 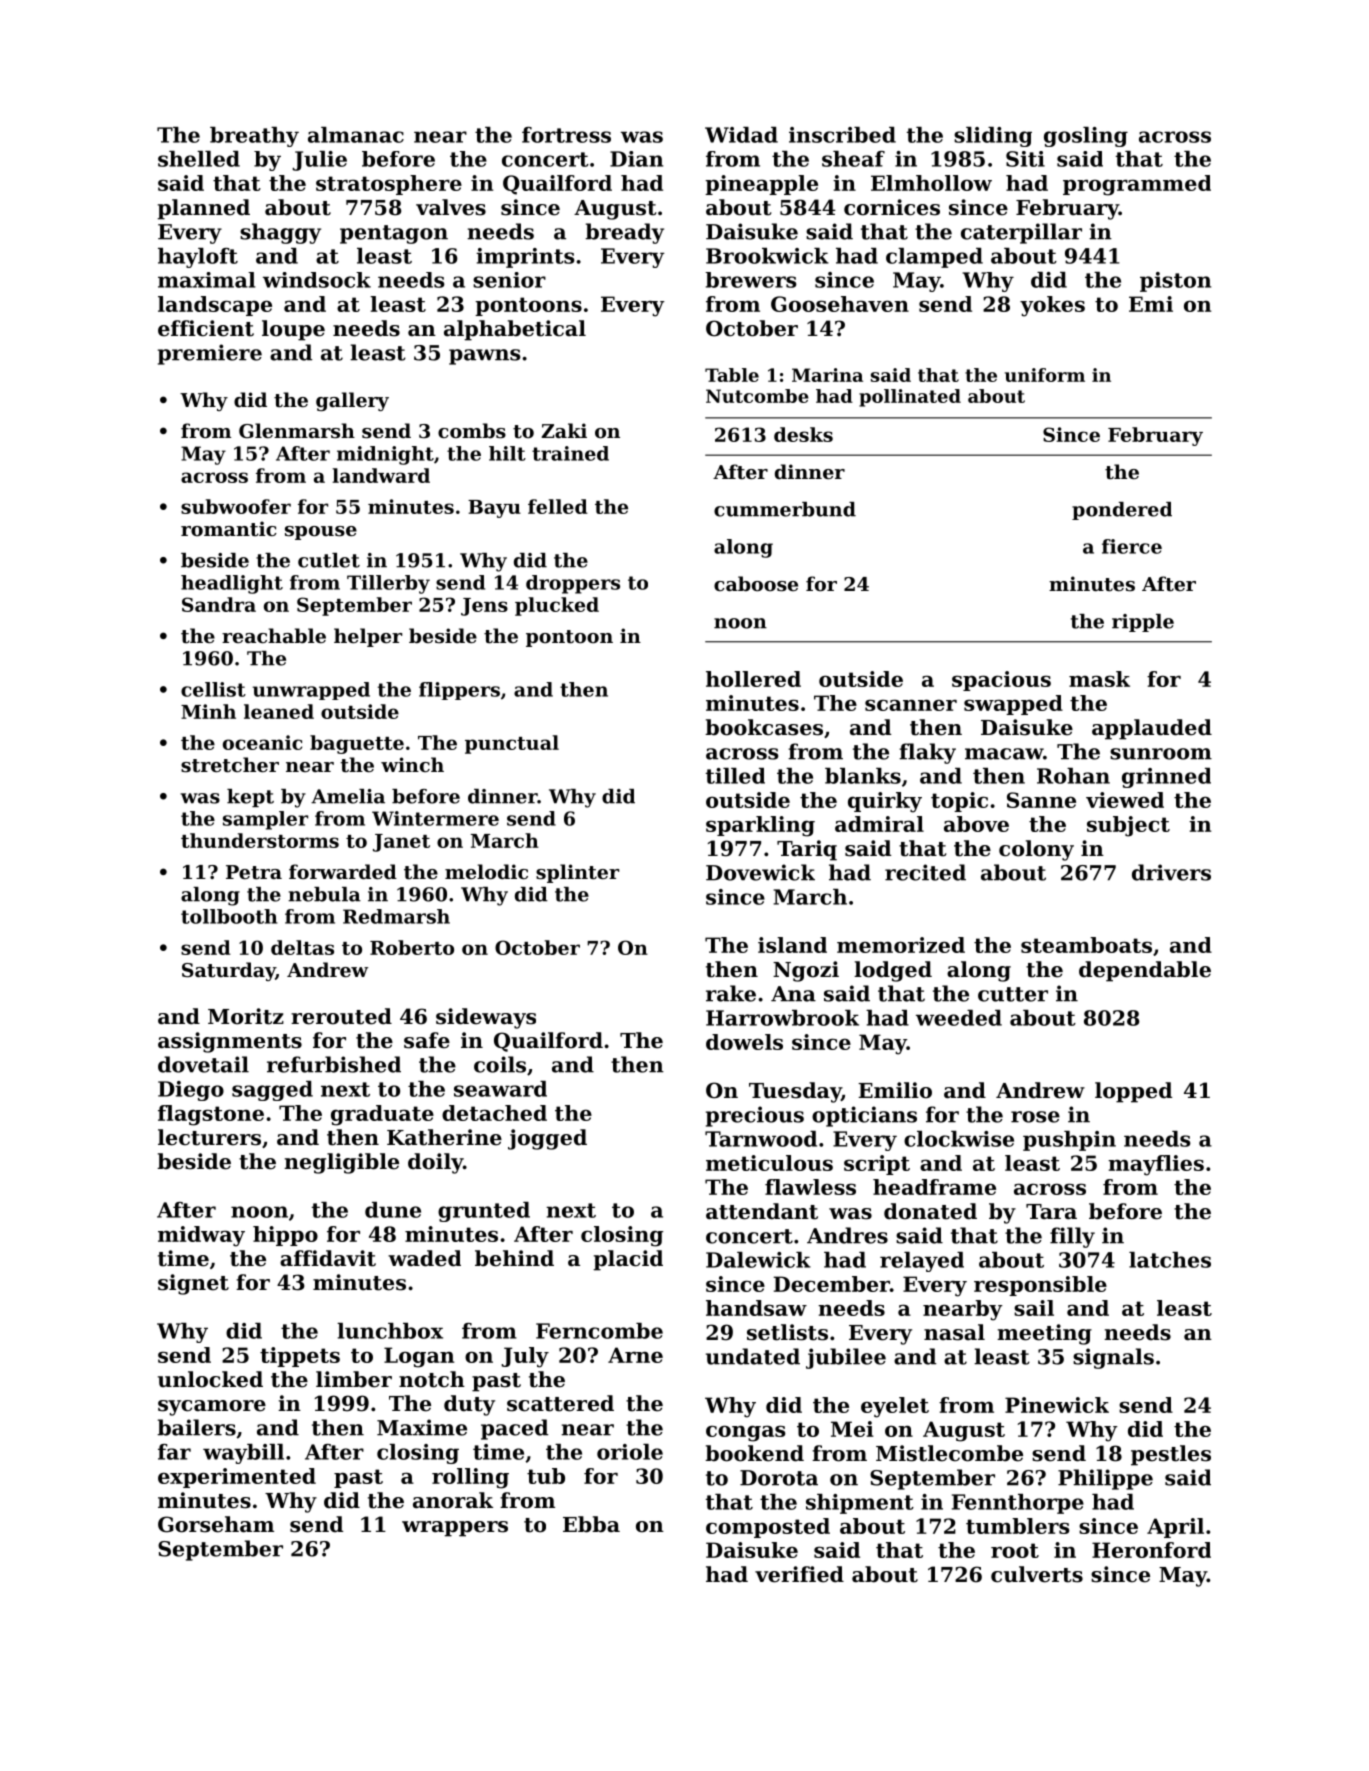 What do you see at coordinates (1137, 185) in the image?
I see `programmed` at bounding box center [1137, 185].
